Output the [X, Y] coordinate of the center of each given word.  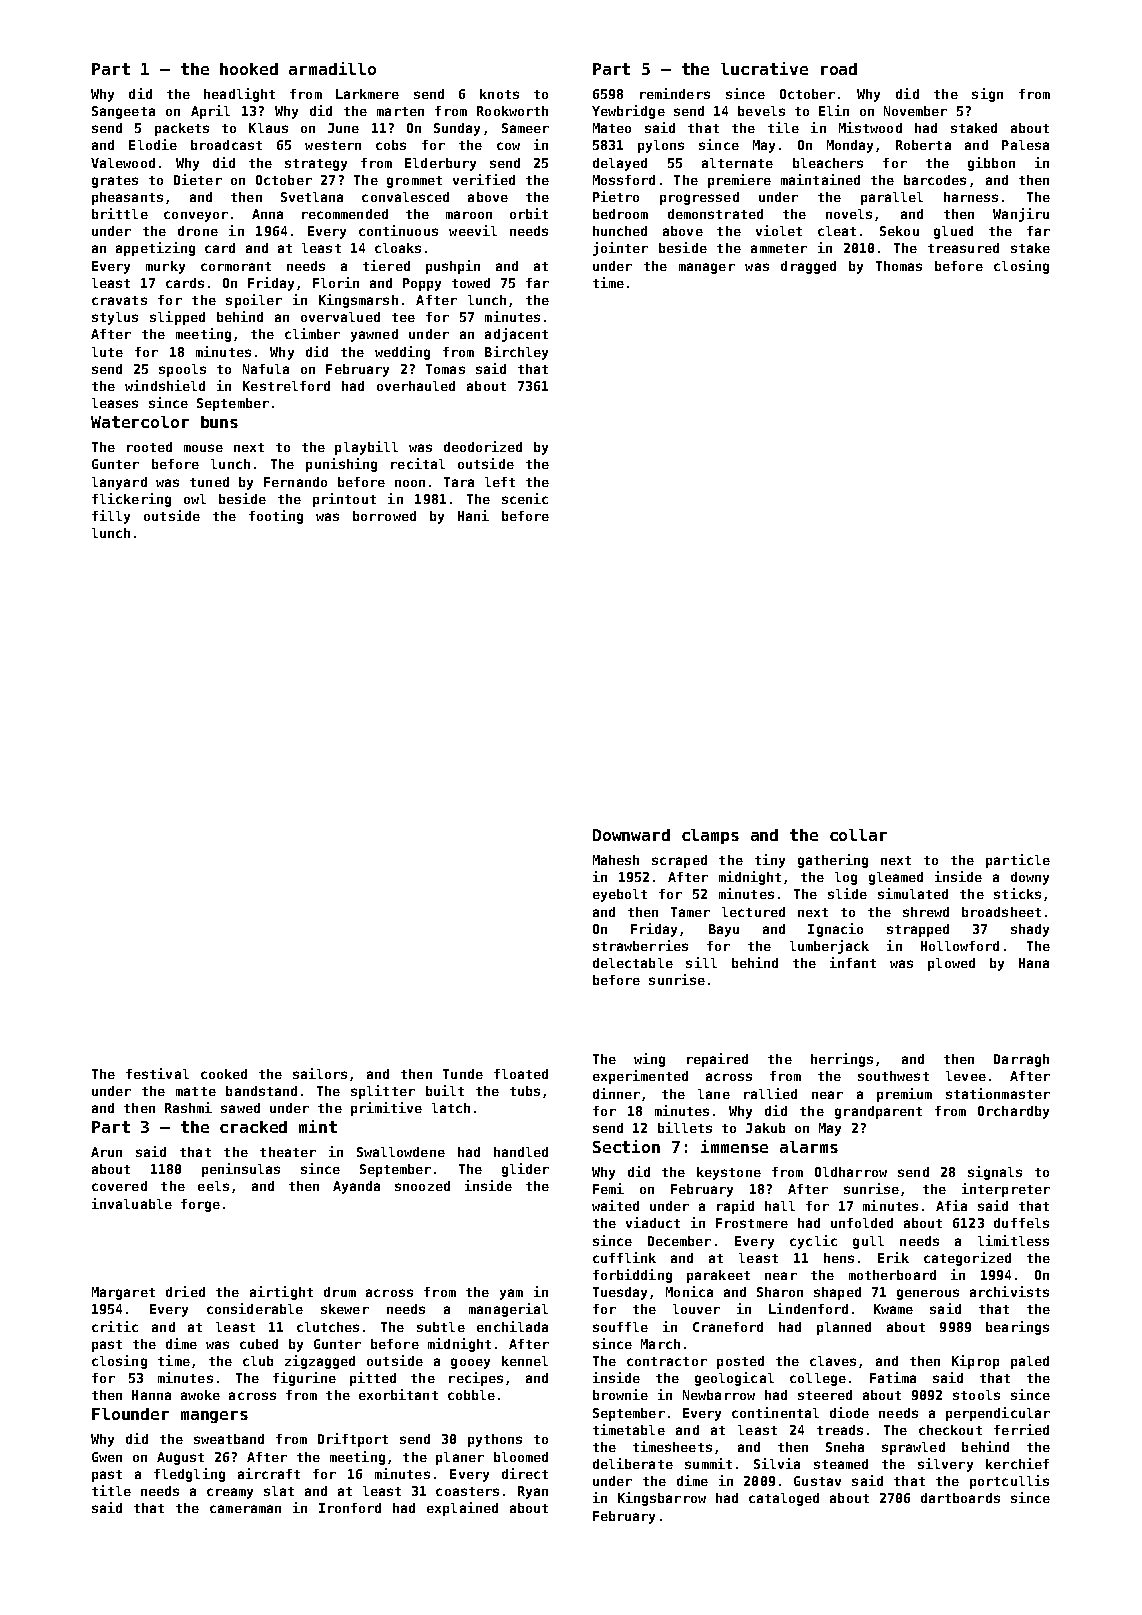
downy [1030, 878]
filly [111, 517]
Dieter [198, 179]
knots [499, 94]
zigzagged [320, 1362]
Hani [473, 515]
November [915, 111]
